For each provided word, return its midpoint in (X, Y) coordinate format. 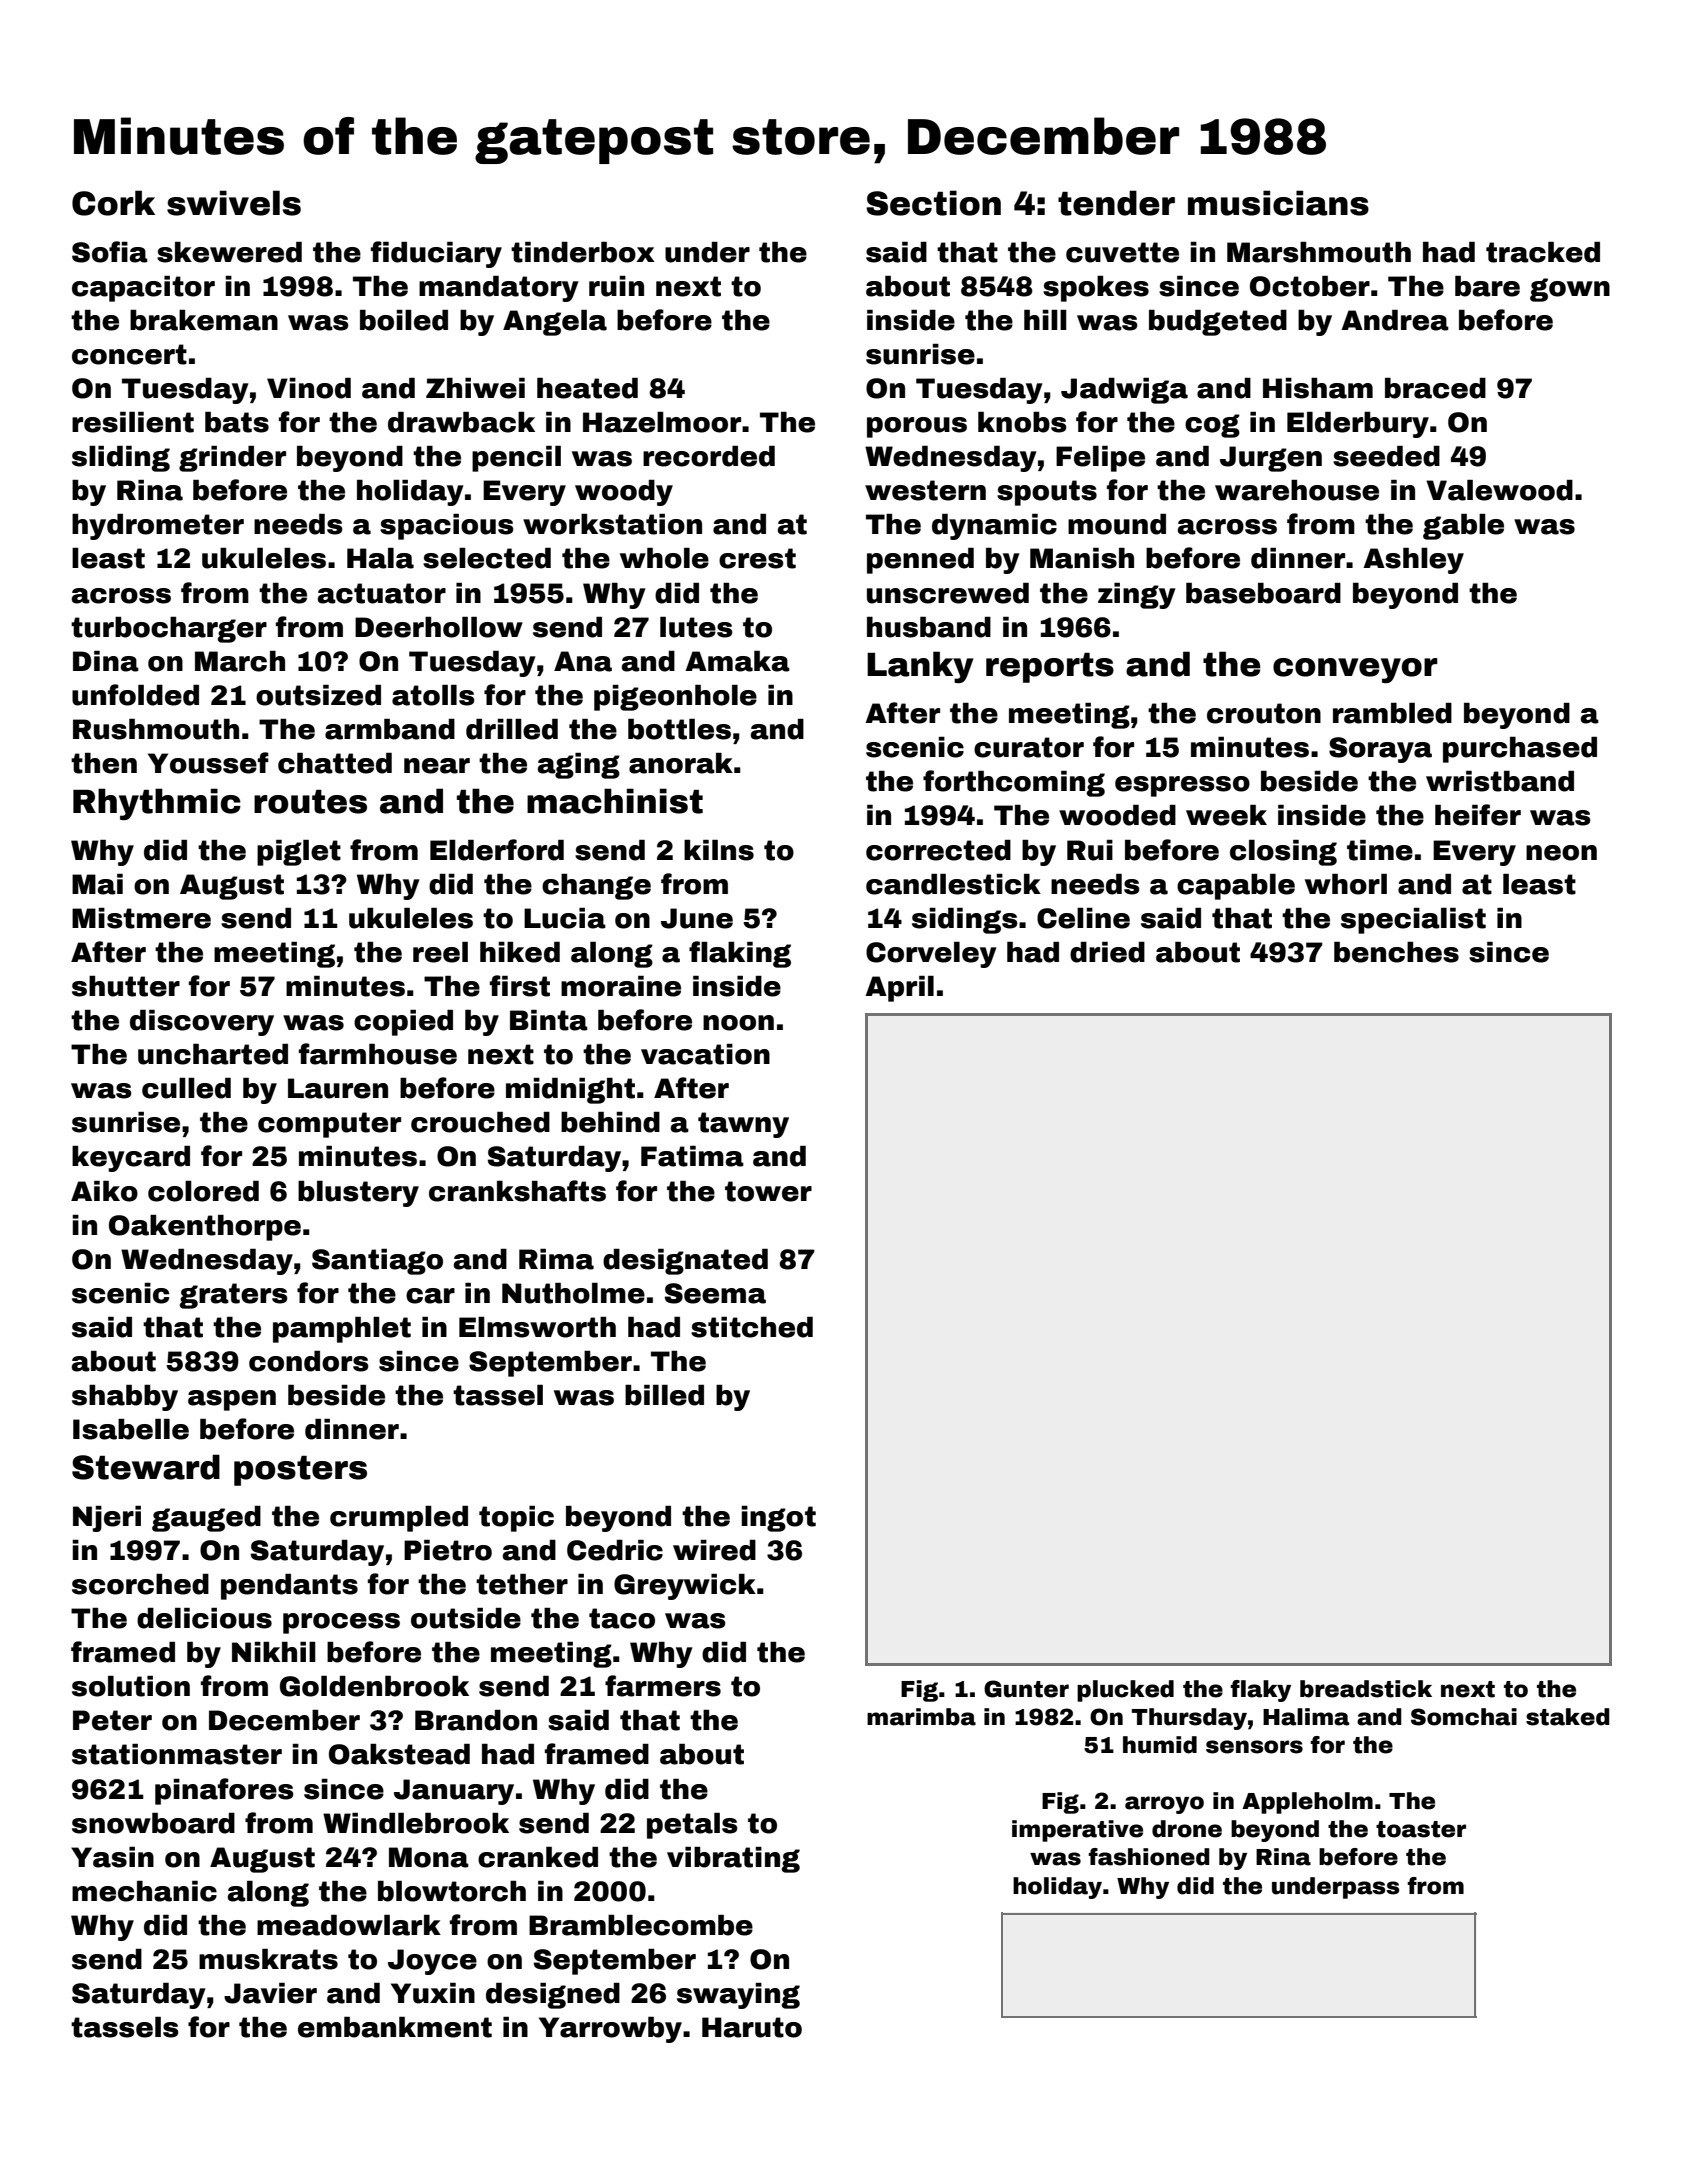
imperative (1077, 1831)
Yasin (112, 1857)
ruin (616, 286)
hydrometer (158, 527)
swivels (234, 203)
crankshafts (517, 1191)
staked (1568, 1717)
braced (1435, 388)
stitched (752, 1327)
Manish (1082, 558)
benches (1396, 952)
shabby (125, 1398)
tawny (743, 1125)
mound (1117, 524)
